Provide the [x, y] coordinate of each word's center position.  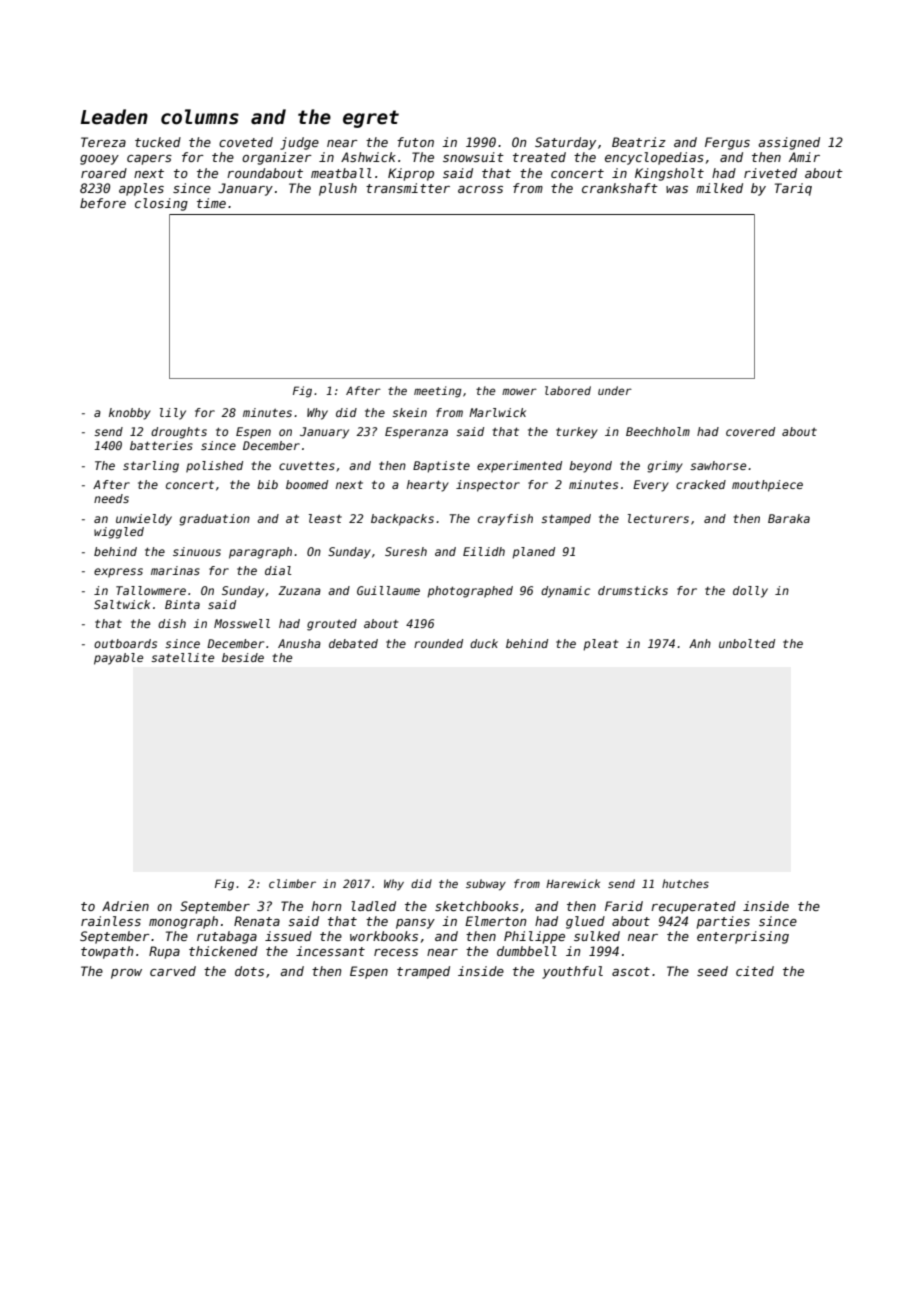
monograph [183, 922]
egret [371, 119]
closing [161, 204]
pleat [600, 645]
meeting [438, 392]
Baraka [789, 518]
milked [719, 188]
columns [200, 117]
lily [173, 414]
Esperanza [416, 433]
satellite [182, 657]
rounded [438, 643]
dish [172, 623]
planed [533, 553]
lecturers [658, 518]
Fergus [727, 143]
